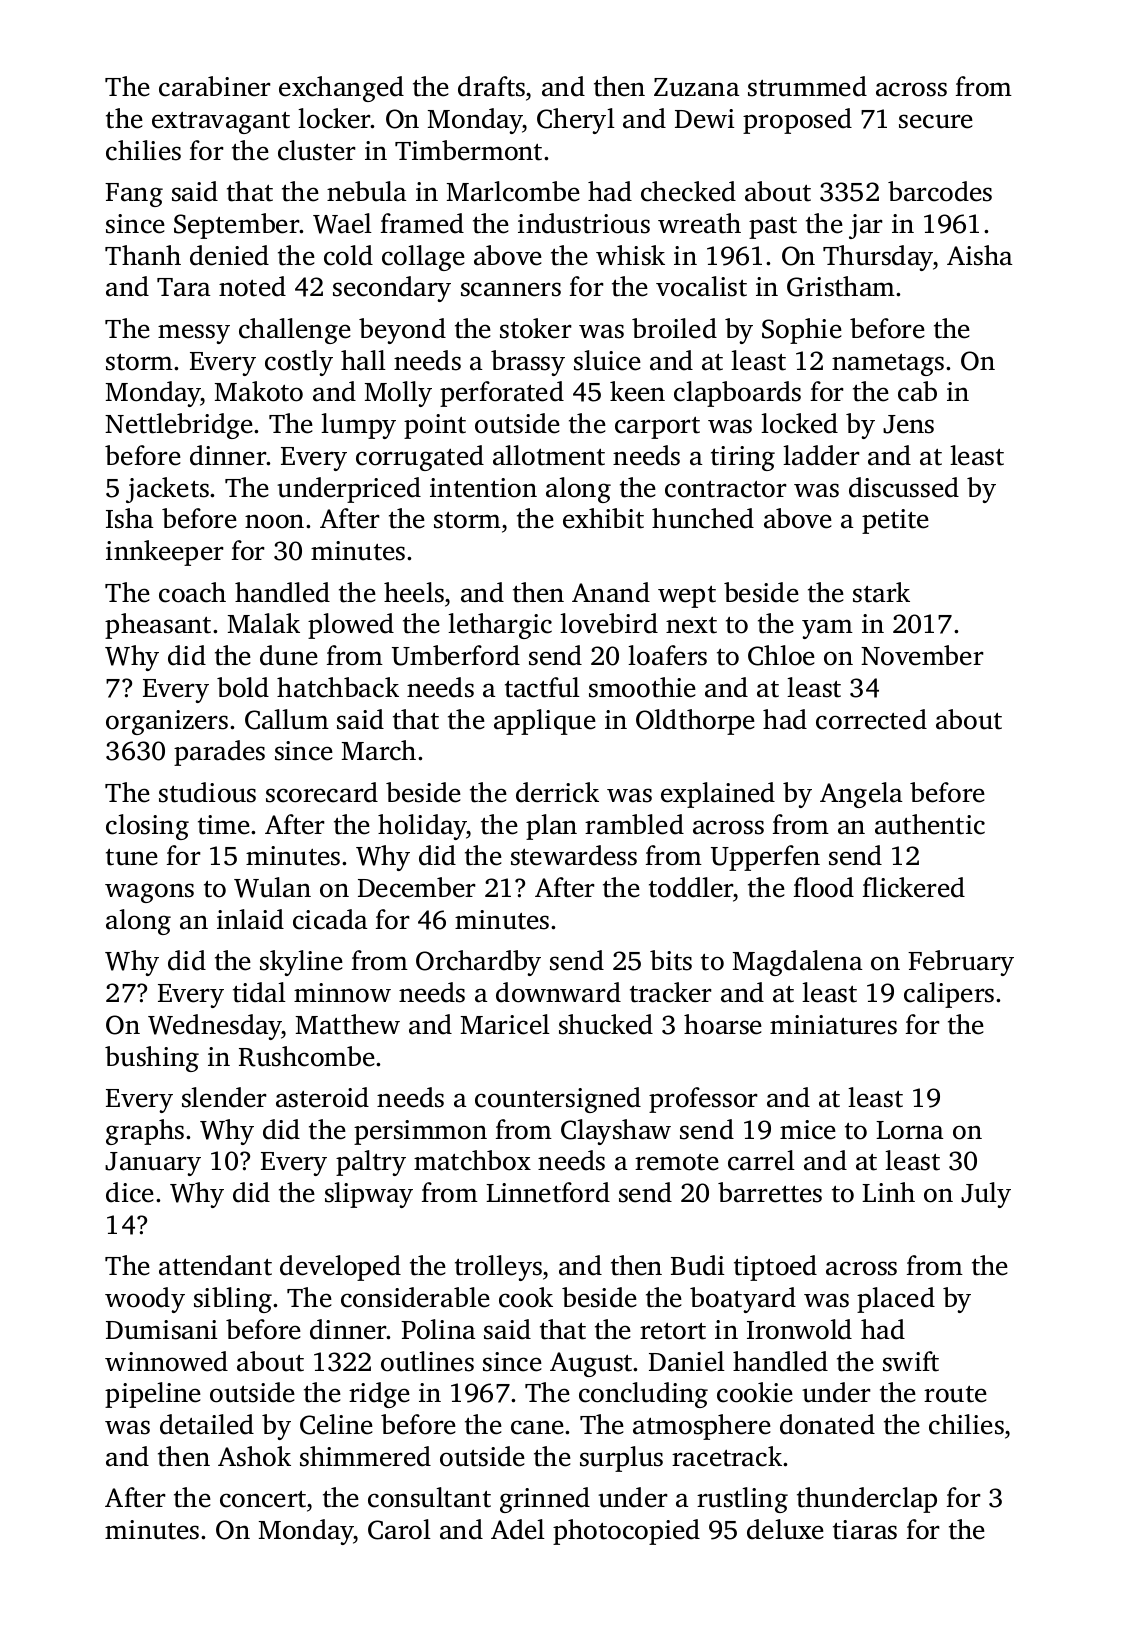 This screenshot has width=1124, height=1629. Describe the element at coordinates (233, 1300) in the screenshot. I see `sibling` at that location.
